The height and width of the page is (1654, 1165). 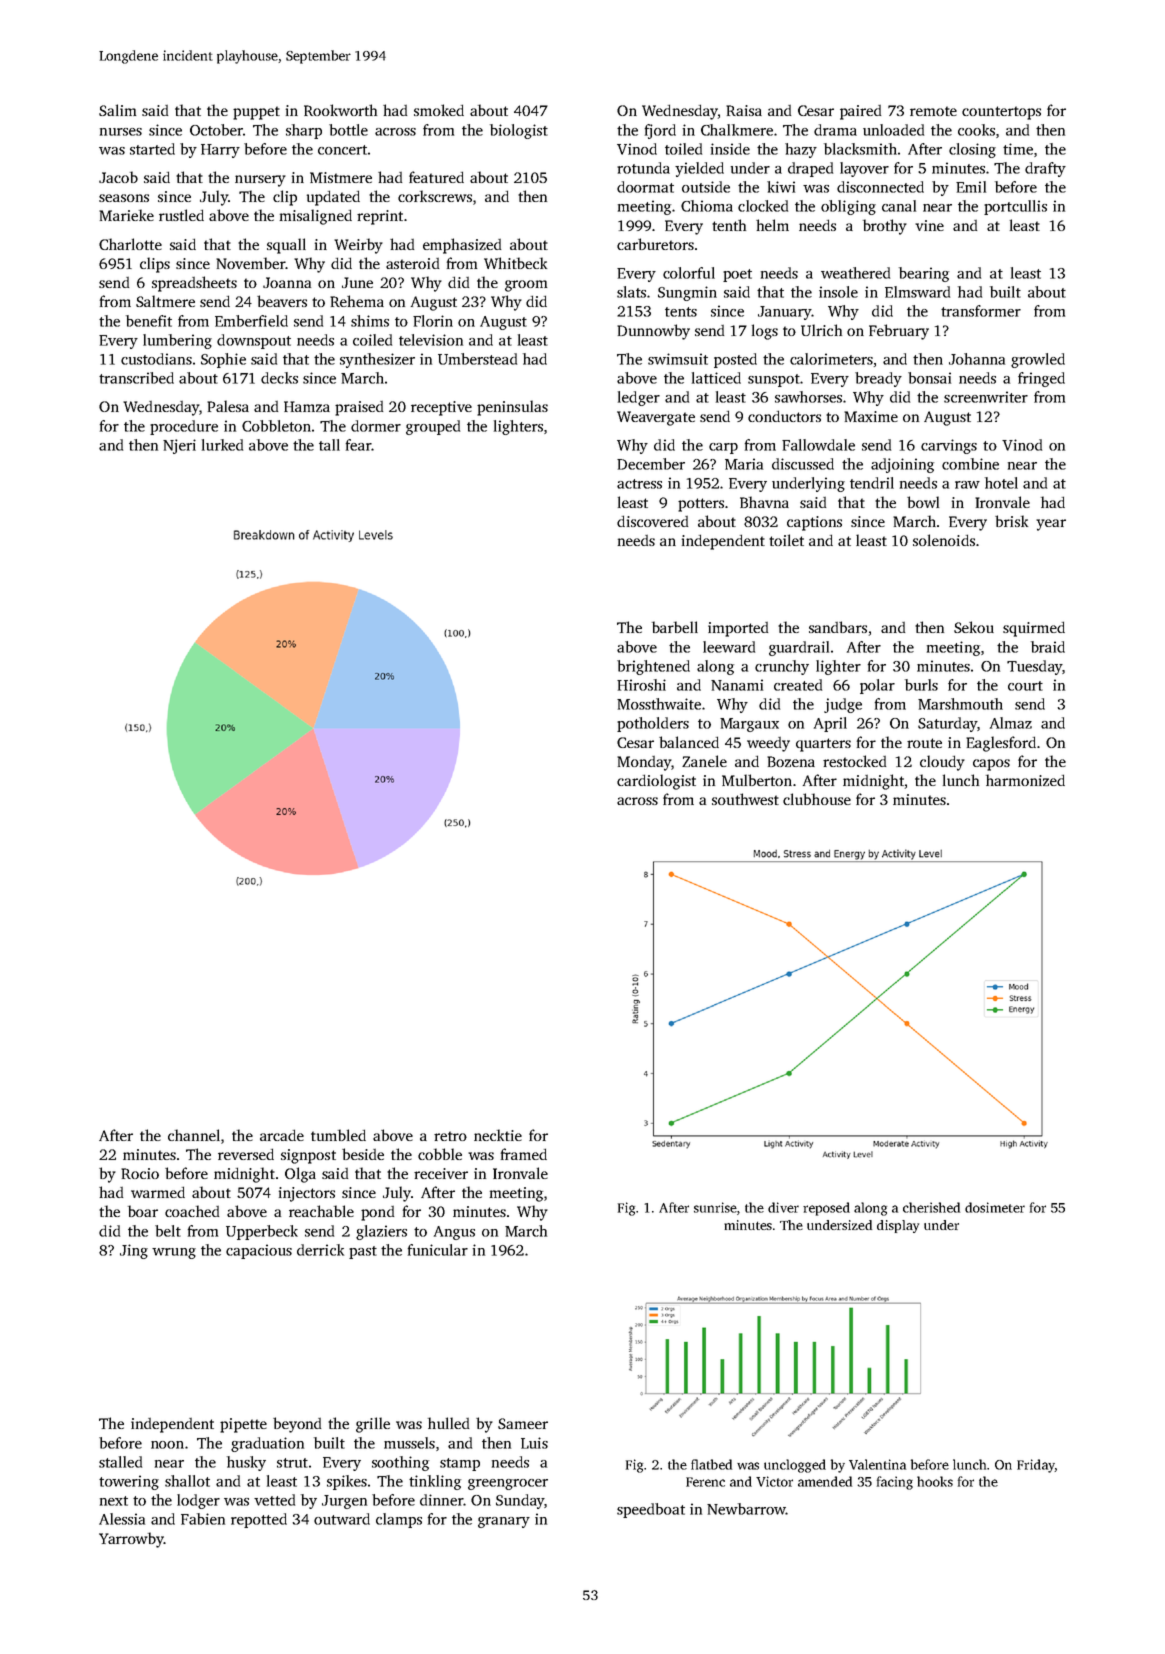 I want to click on cherished, so click(x=931, y=1207).
